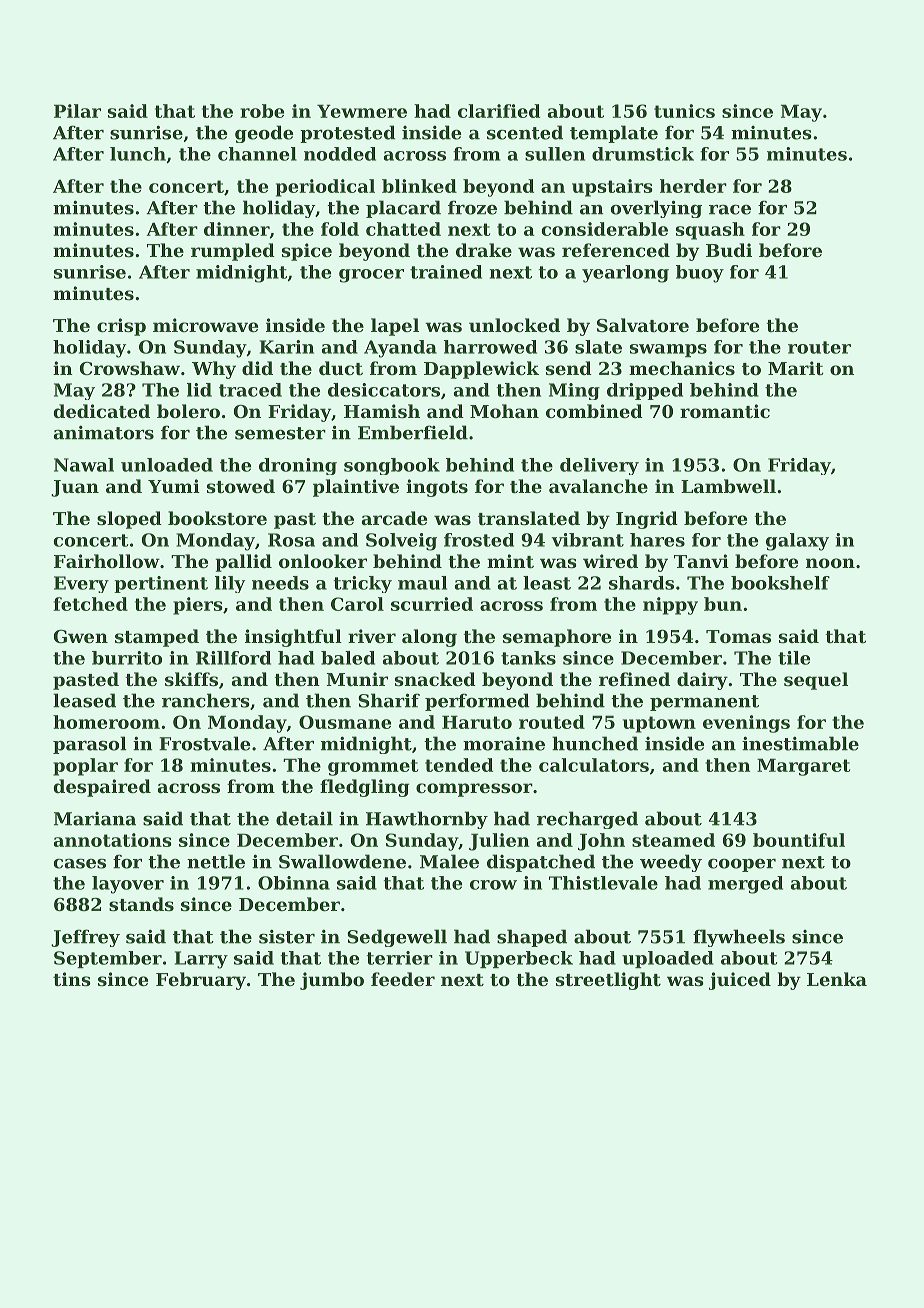 Image resolution: width=924 pixels, height=1308 pixels. I want to click on router, so click(819, 347).
